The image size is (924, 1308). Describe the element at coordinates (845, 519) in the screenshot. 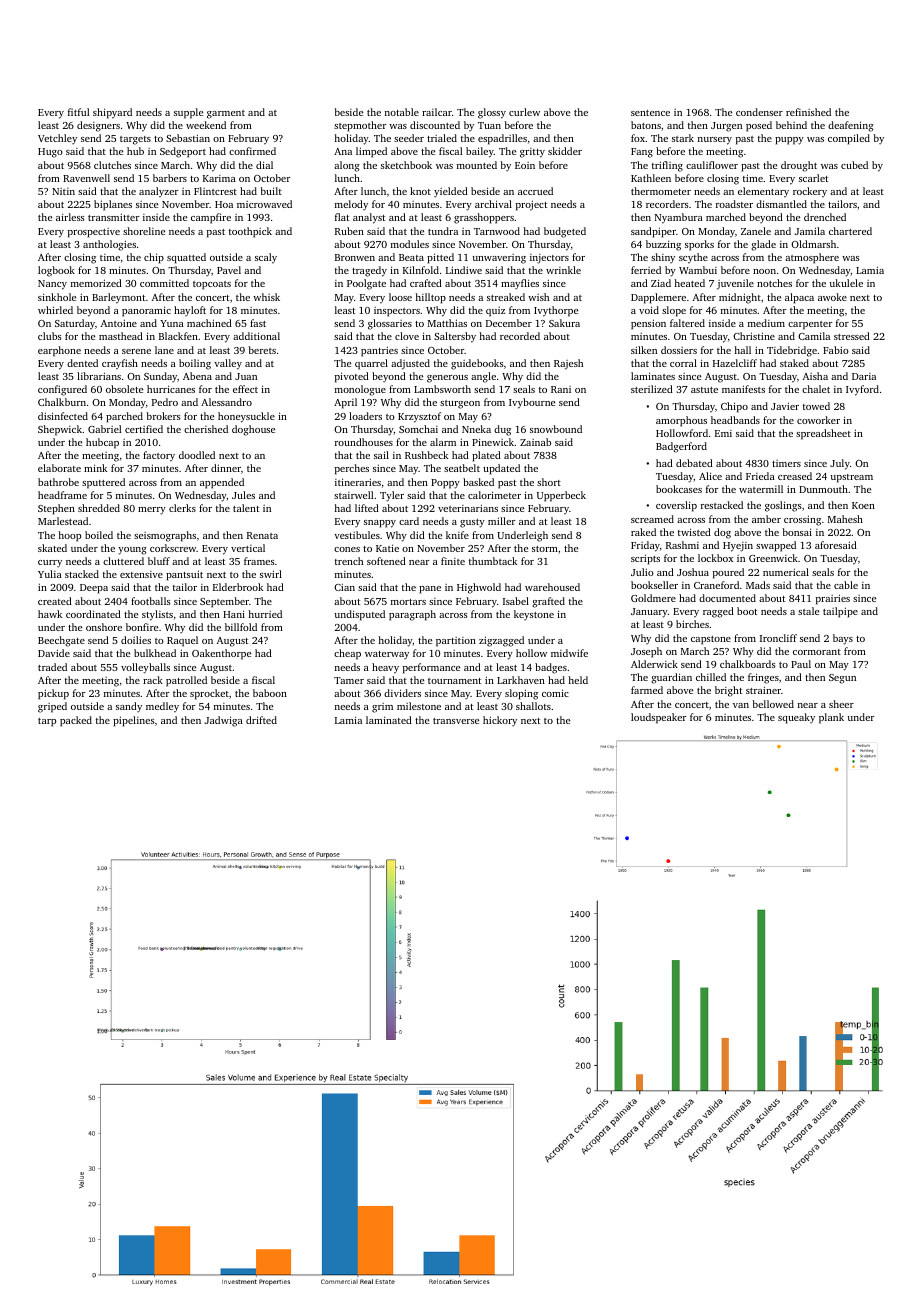

I see `Mahesh` at that location.
